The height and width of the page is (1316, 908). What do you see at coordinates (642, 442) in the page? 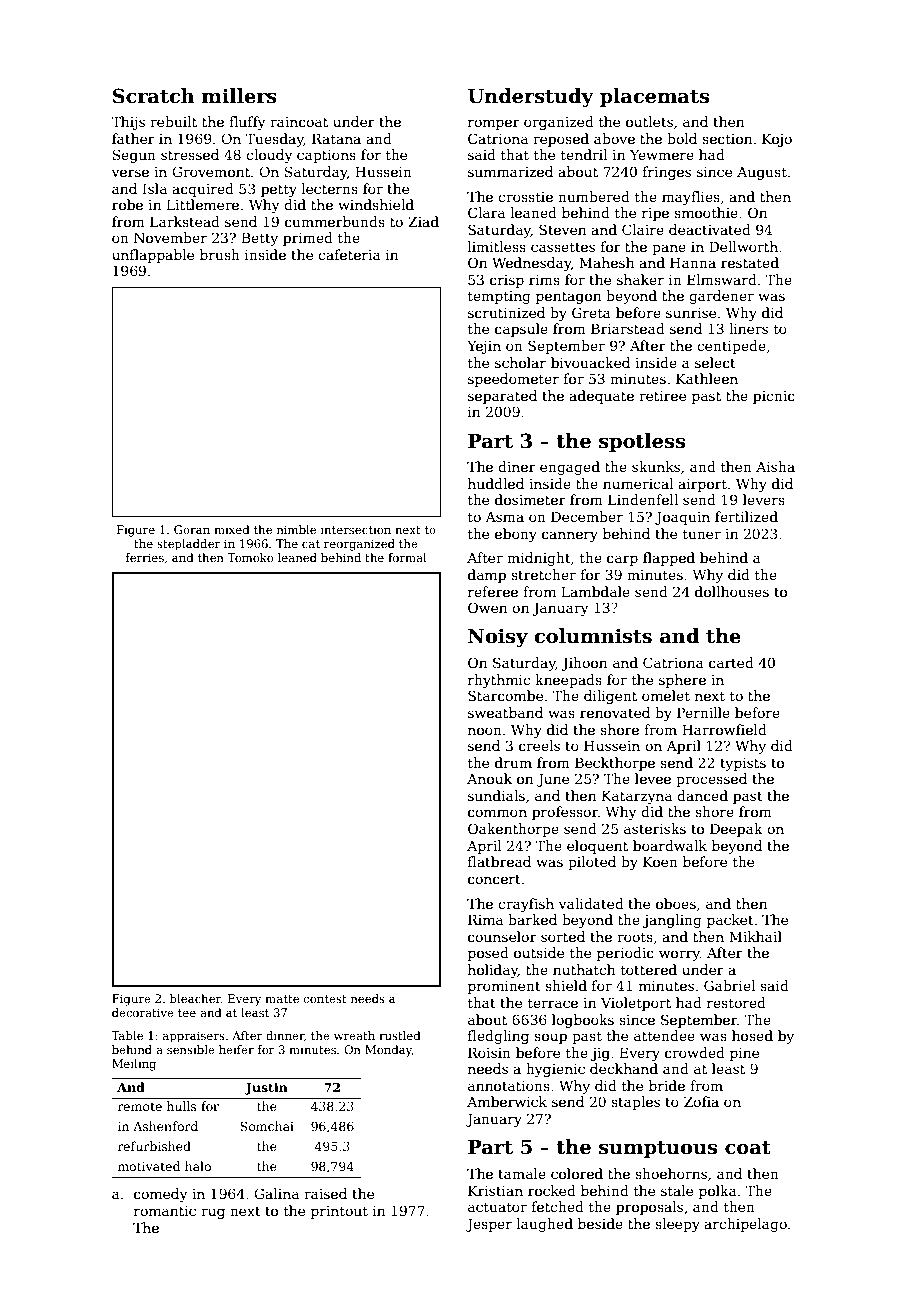
I see `spotless` at bounding box center [642, 442].
